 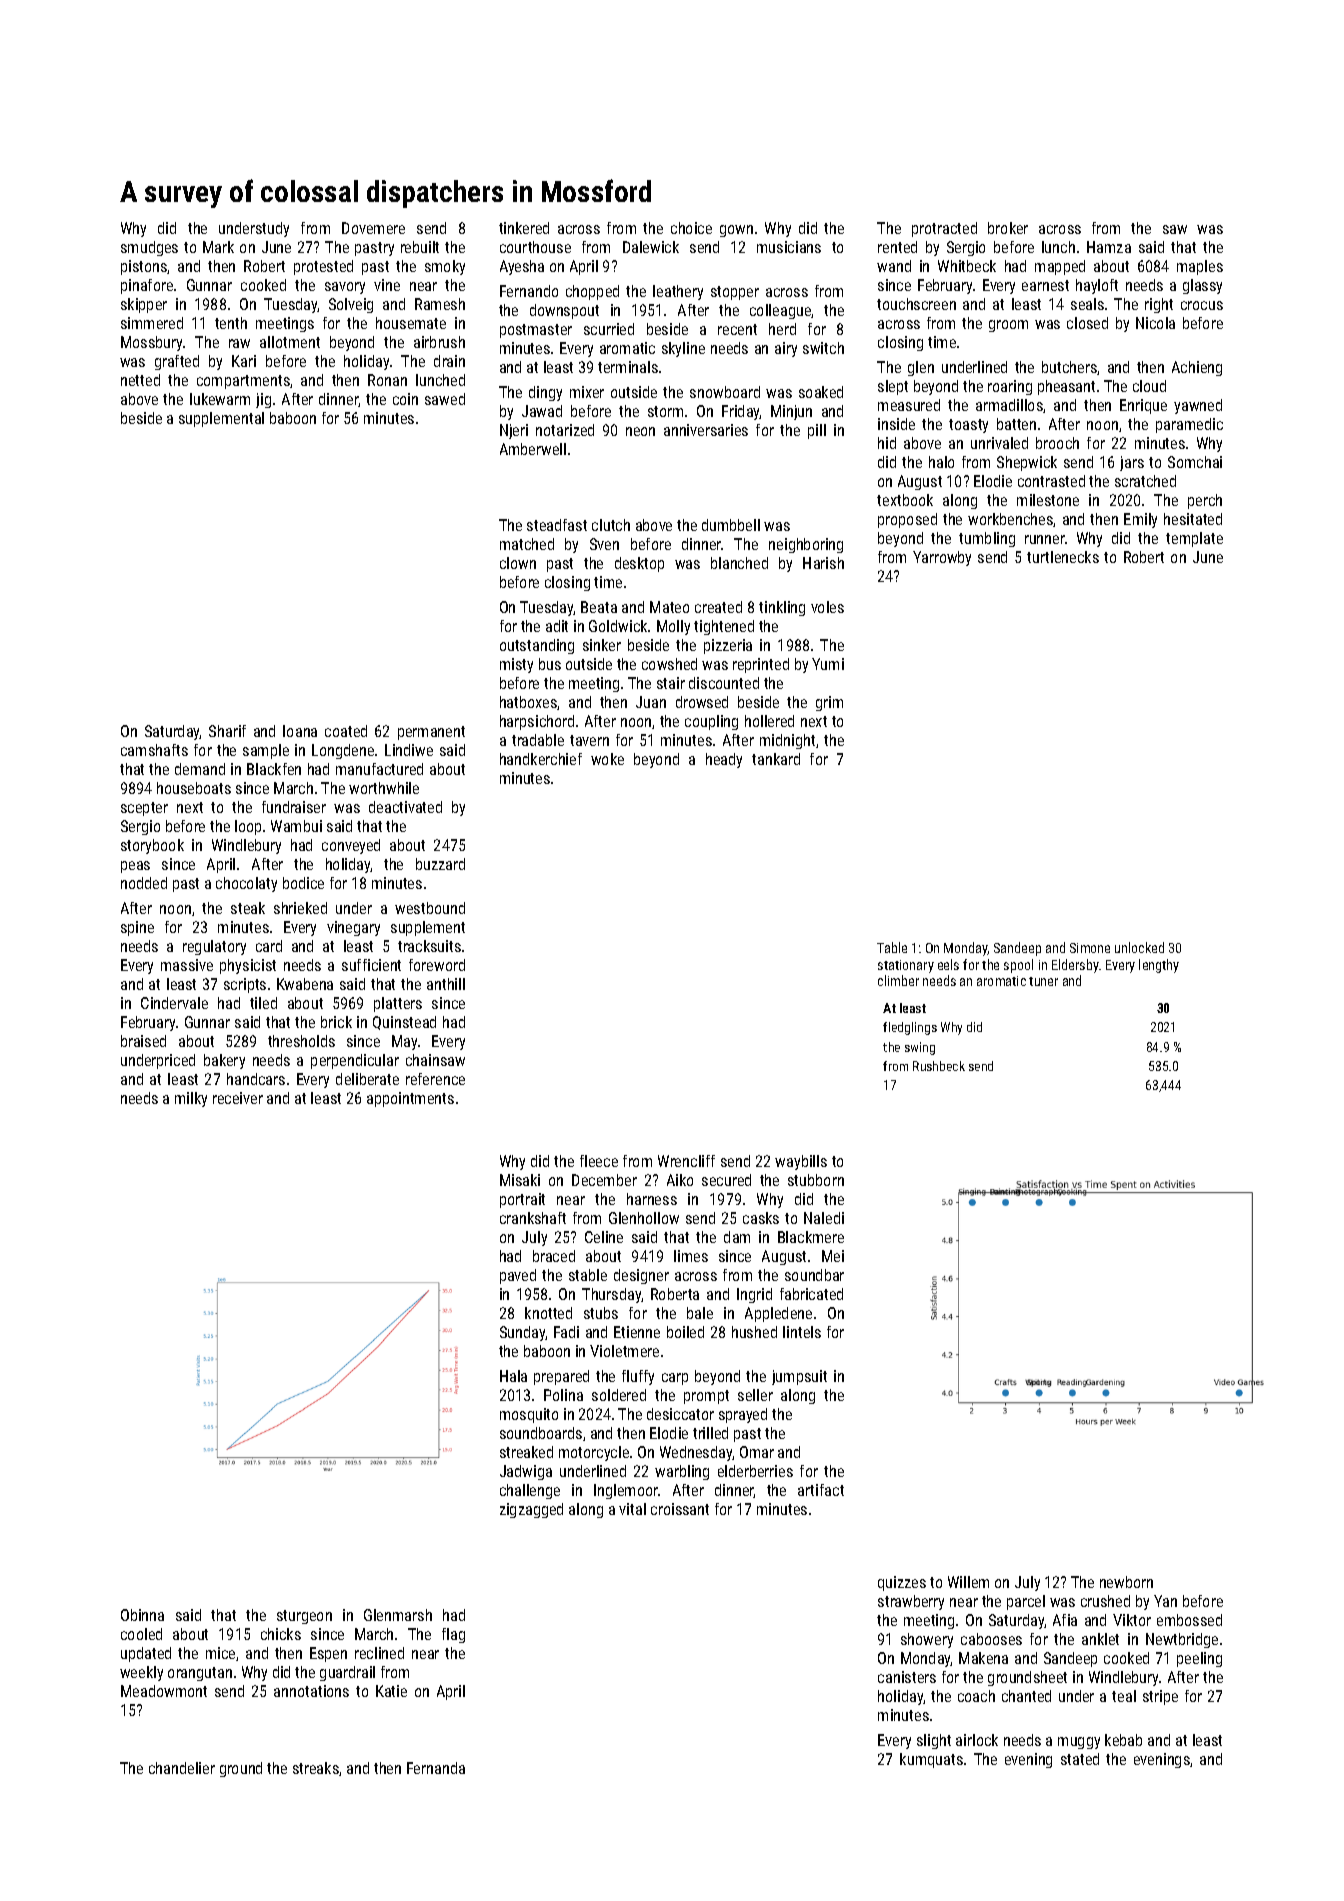 What do you see at coordinates (948, 964) in the document?
I see `eels` at bounding box center [948, 964].
